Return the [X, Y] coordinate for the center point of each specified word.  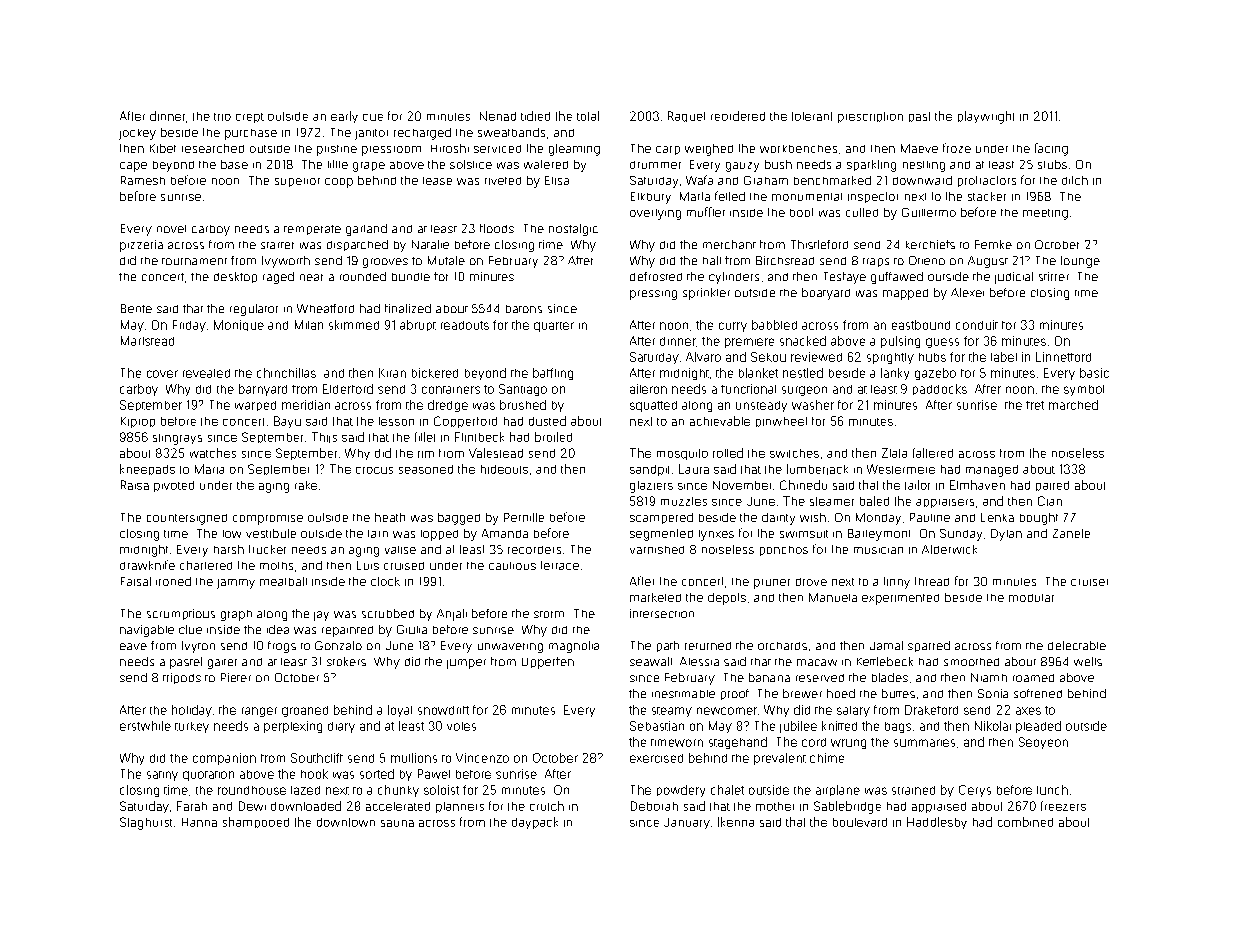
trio [222, 117]
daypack [535, 823]
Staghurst [146, 823]
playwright [986, 117]
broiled [553, 437]
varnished [657, 550]
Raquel [686, 116]
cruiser [1089, 582]
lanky [895, 374]
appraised [939, 807]
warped [255, 406]
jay [321, 616]
